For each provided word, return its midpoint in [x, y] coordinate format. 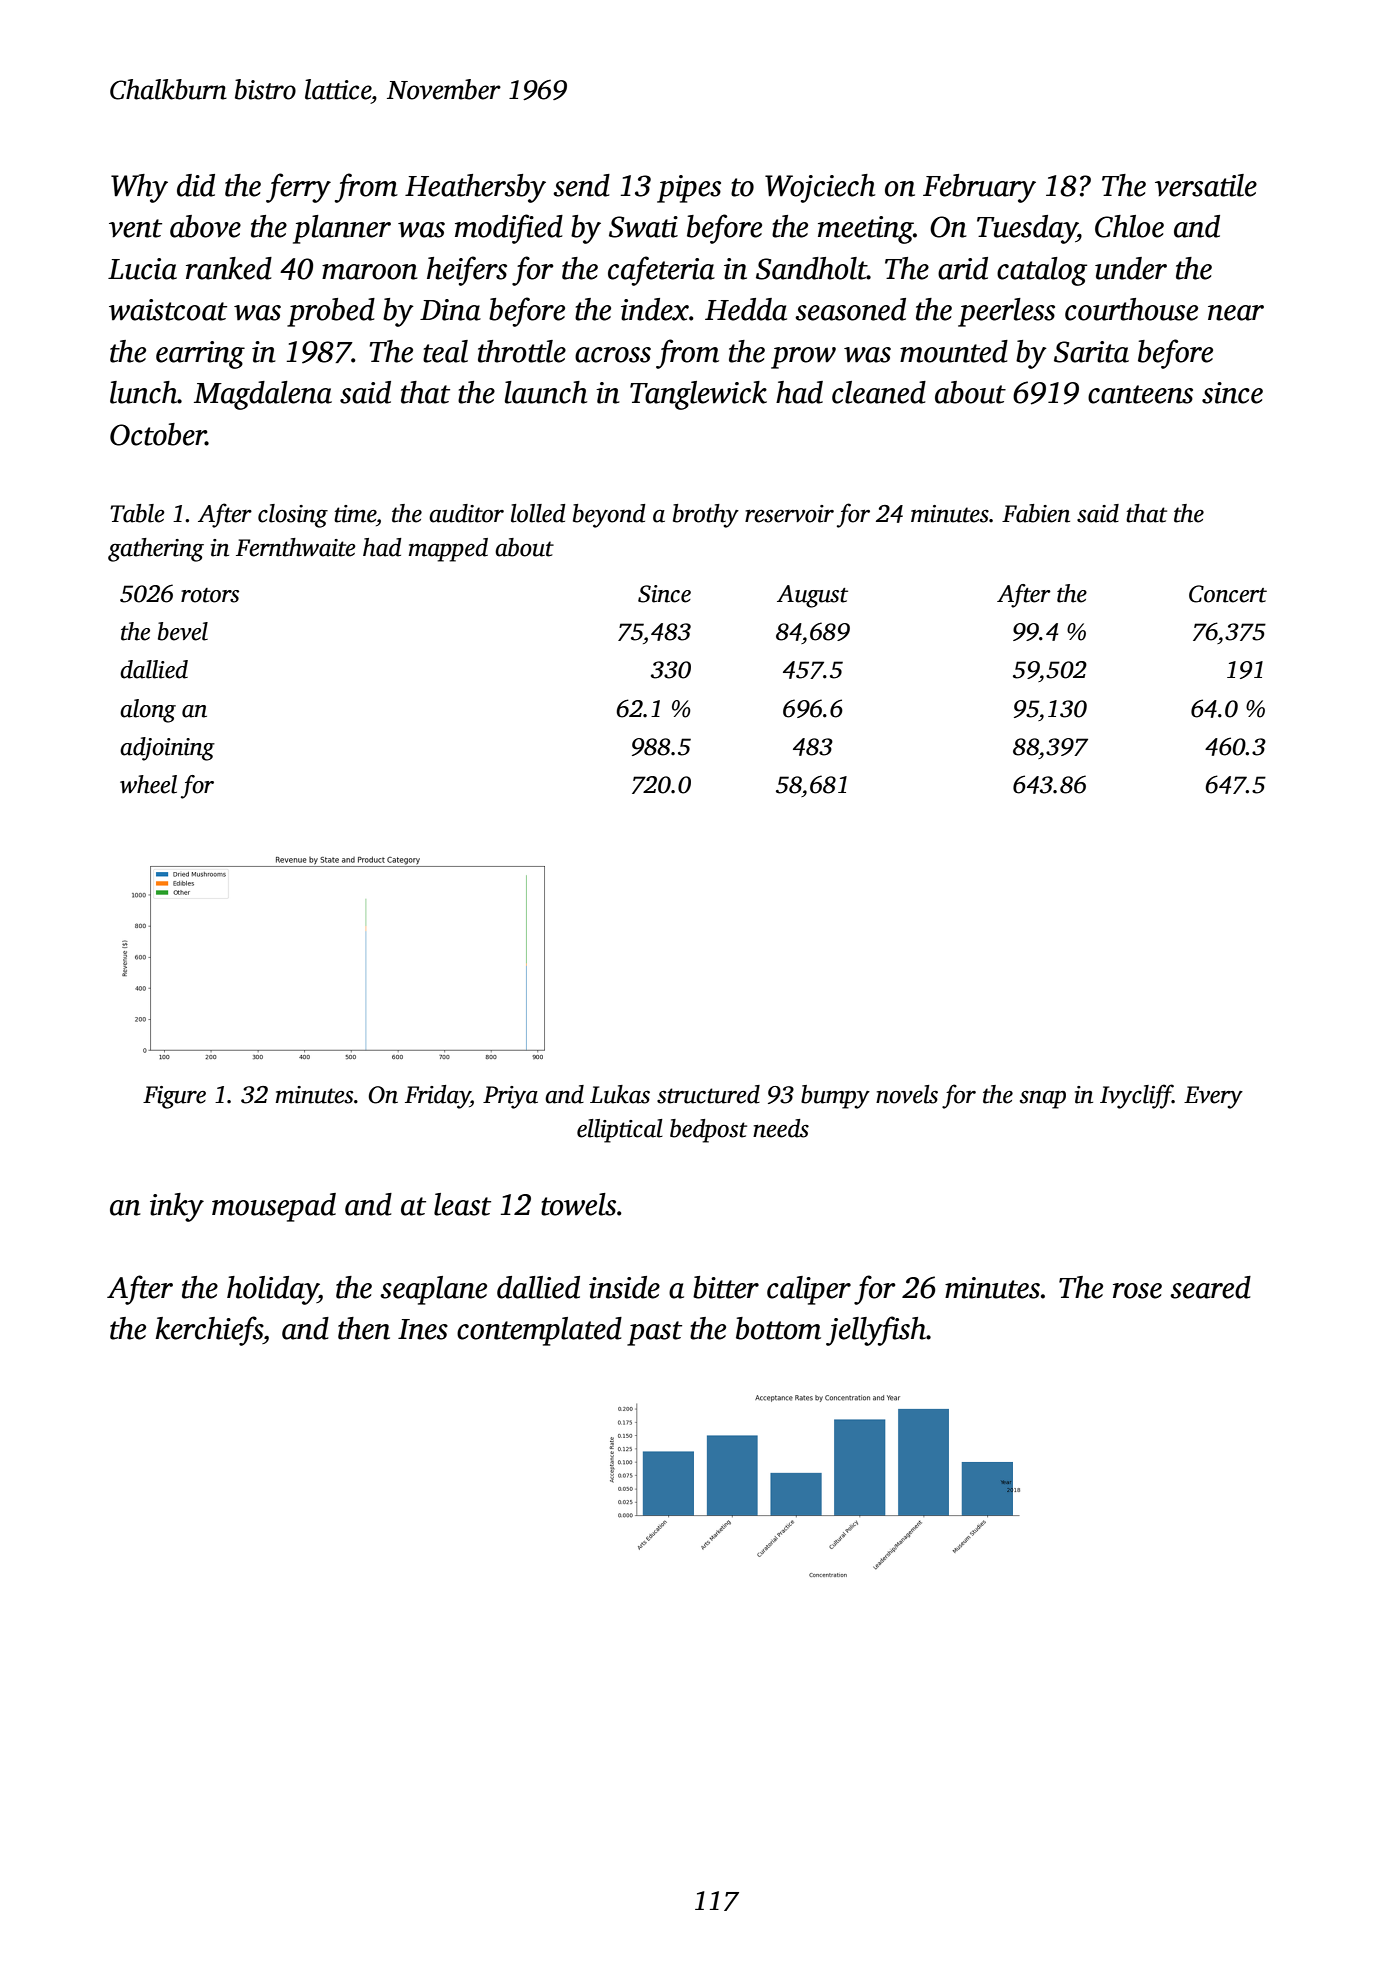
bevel [183, 631]
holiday [272, 1290]
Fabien [1036, 513]
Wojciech [820, 188]
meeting [865, 230]
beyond [609, 516]
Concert [1228, 594]
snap [1043, 1100]
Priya [510, 1097]
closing [293, 516]
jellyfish [876, 1331]
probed [331, 312]
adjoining [167, 749]
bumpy [835, 1097]
